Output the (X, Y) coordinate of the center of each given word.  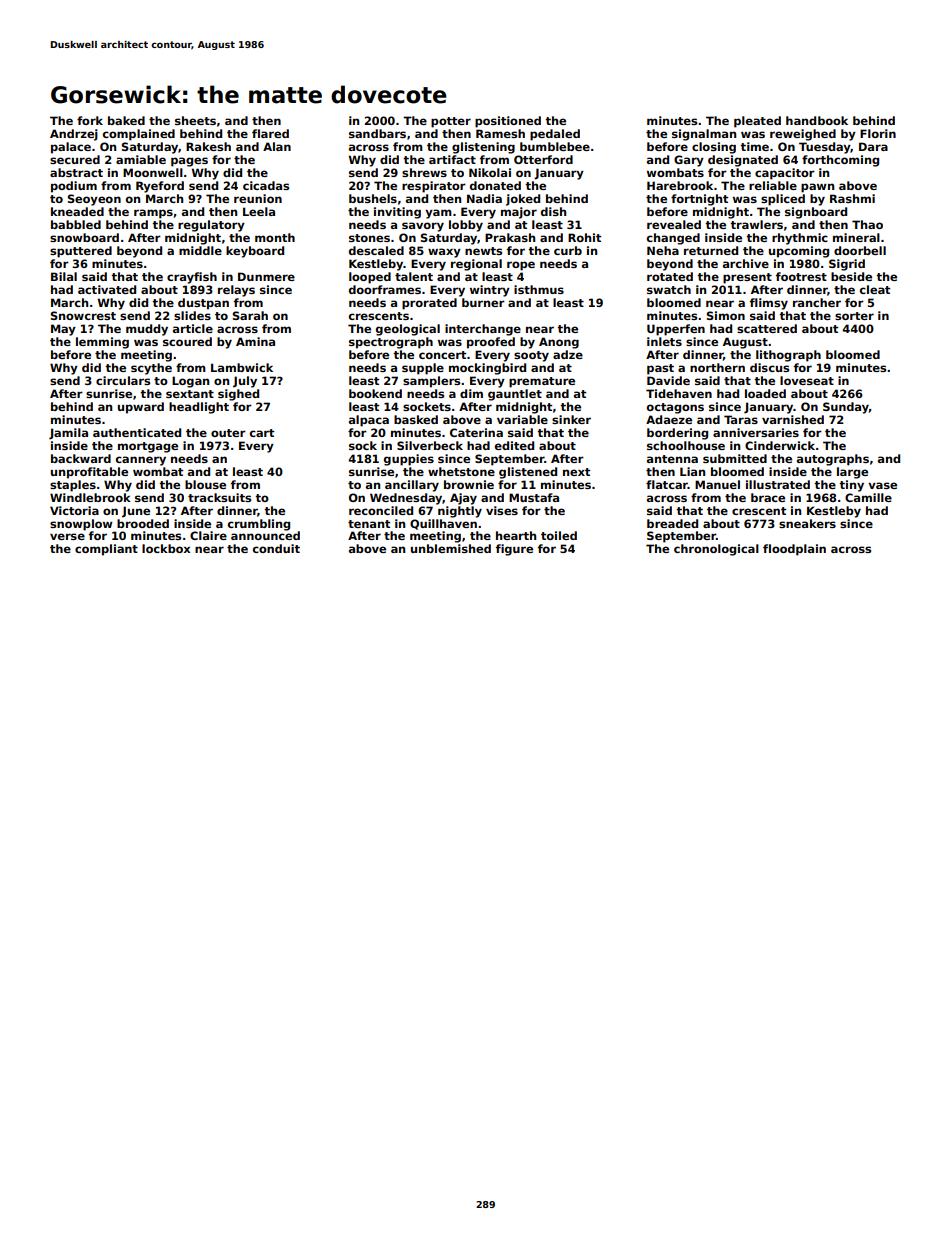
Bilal (64, 276)
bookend (375, 393)
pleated (757, 122)
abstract (76, 172)
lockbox (166, 548)
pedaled (555, 135)
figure (514, 550)
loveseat (807, 380)
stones (369, 238)
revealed (674, 224)
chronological (716, 550)
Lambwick (242, 367)
